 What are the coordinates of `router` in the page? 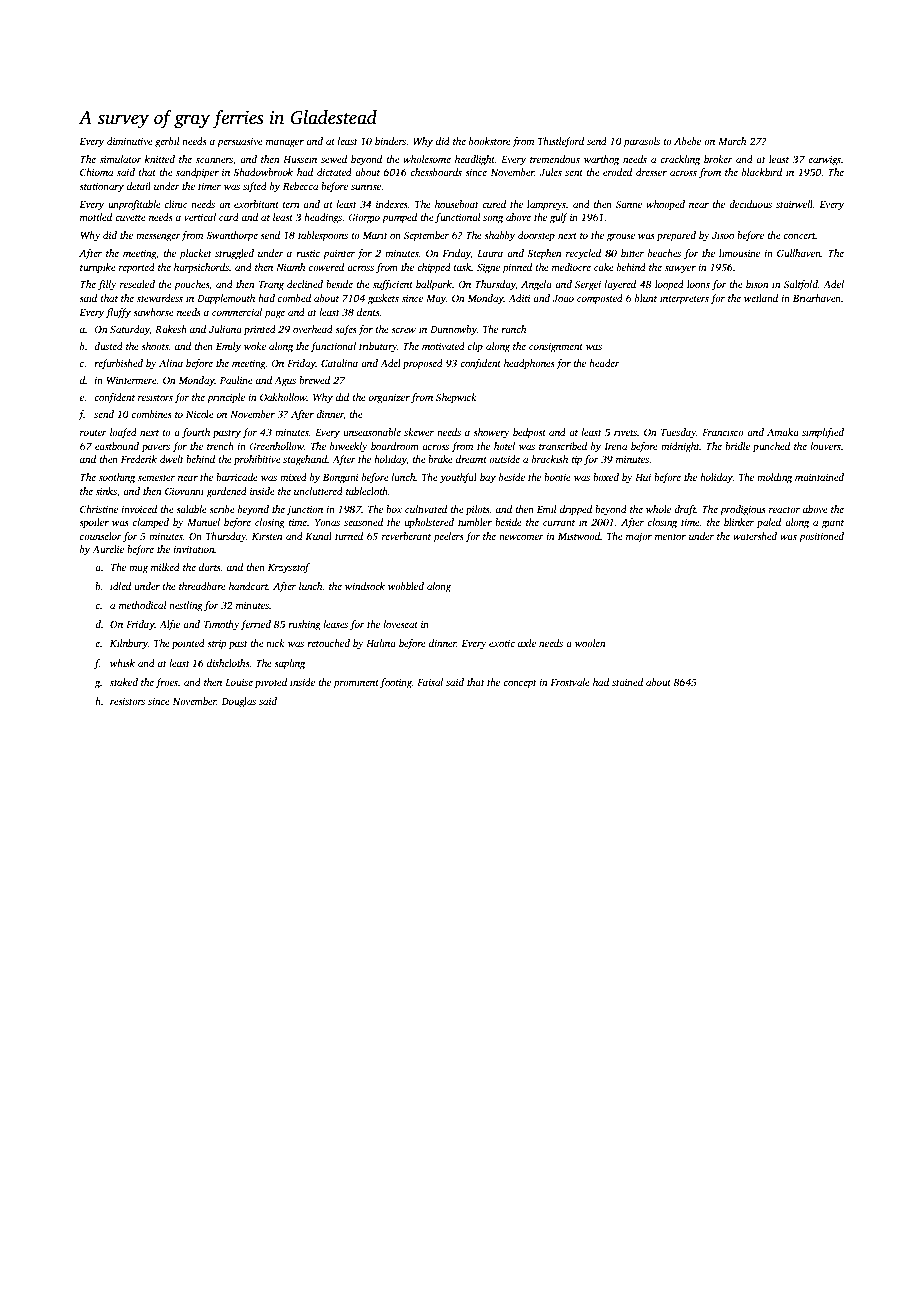 It's located at (93, 433).
